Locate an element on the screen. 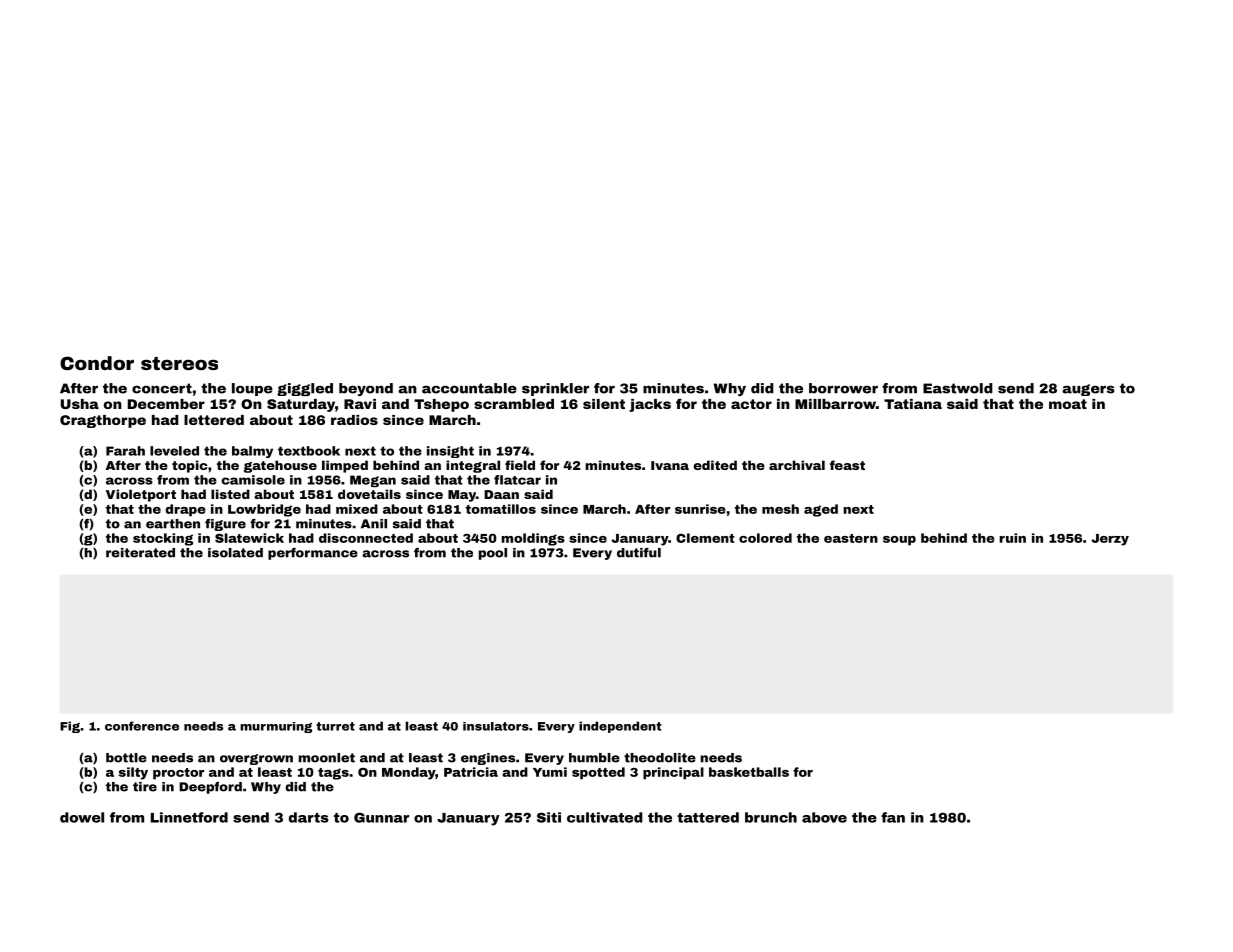 The height and width of the screenshot is (952, 1233). stereos is located at coordinates (179, 363).
